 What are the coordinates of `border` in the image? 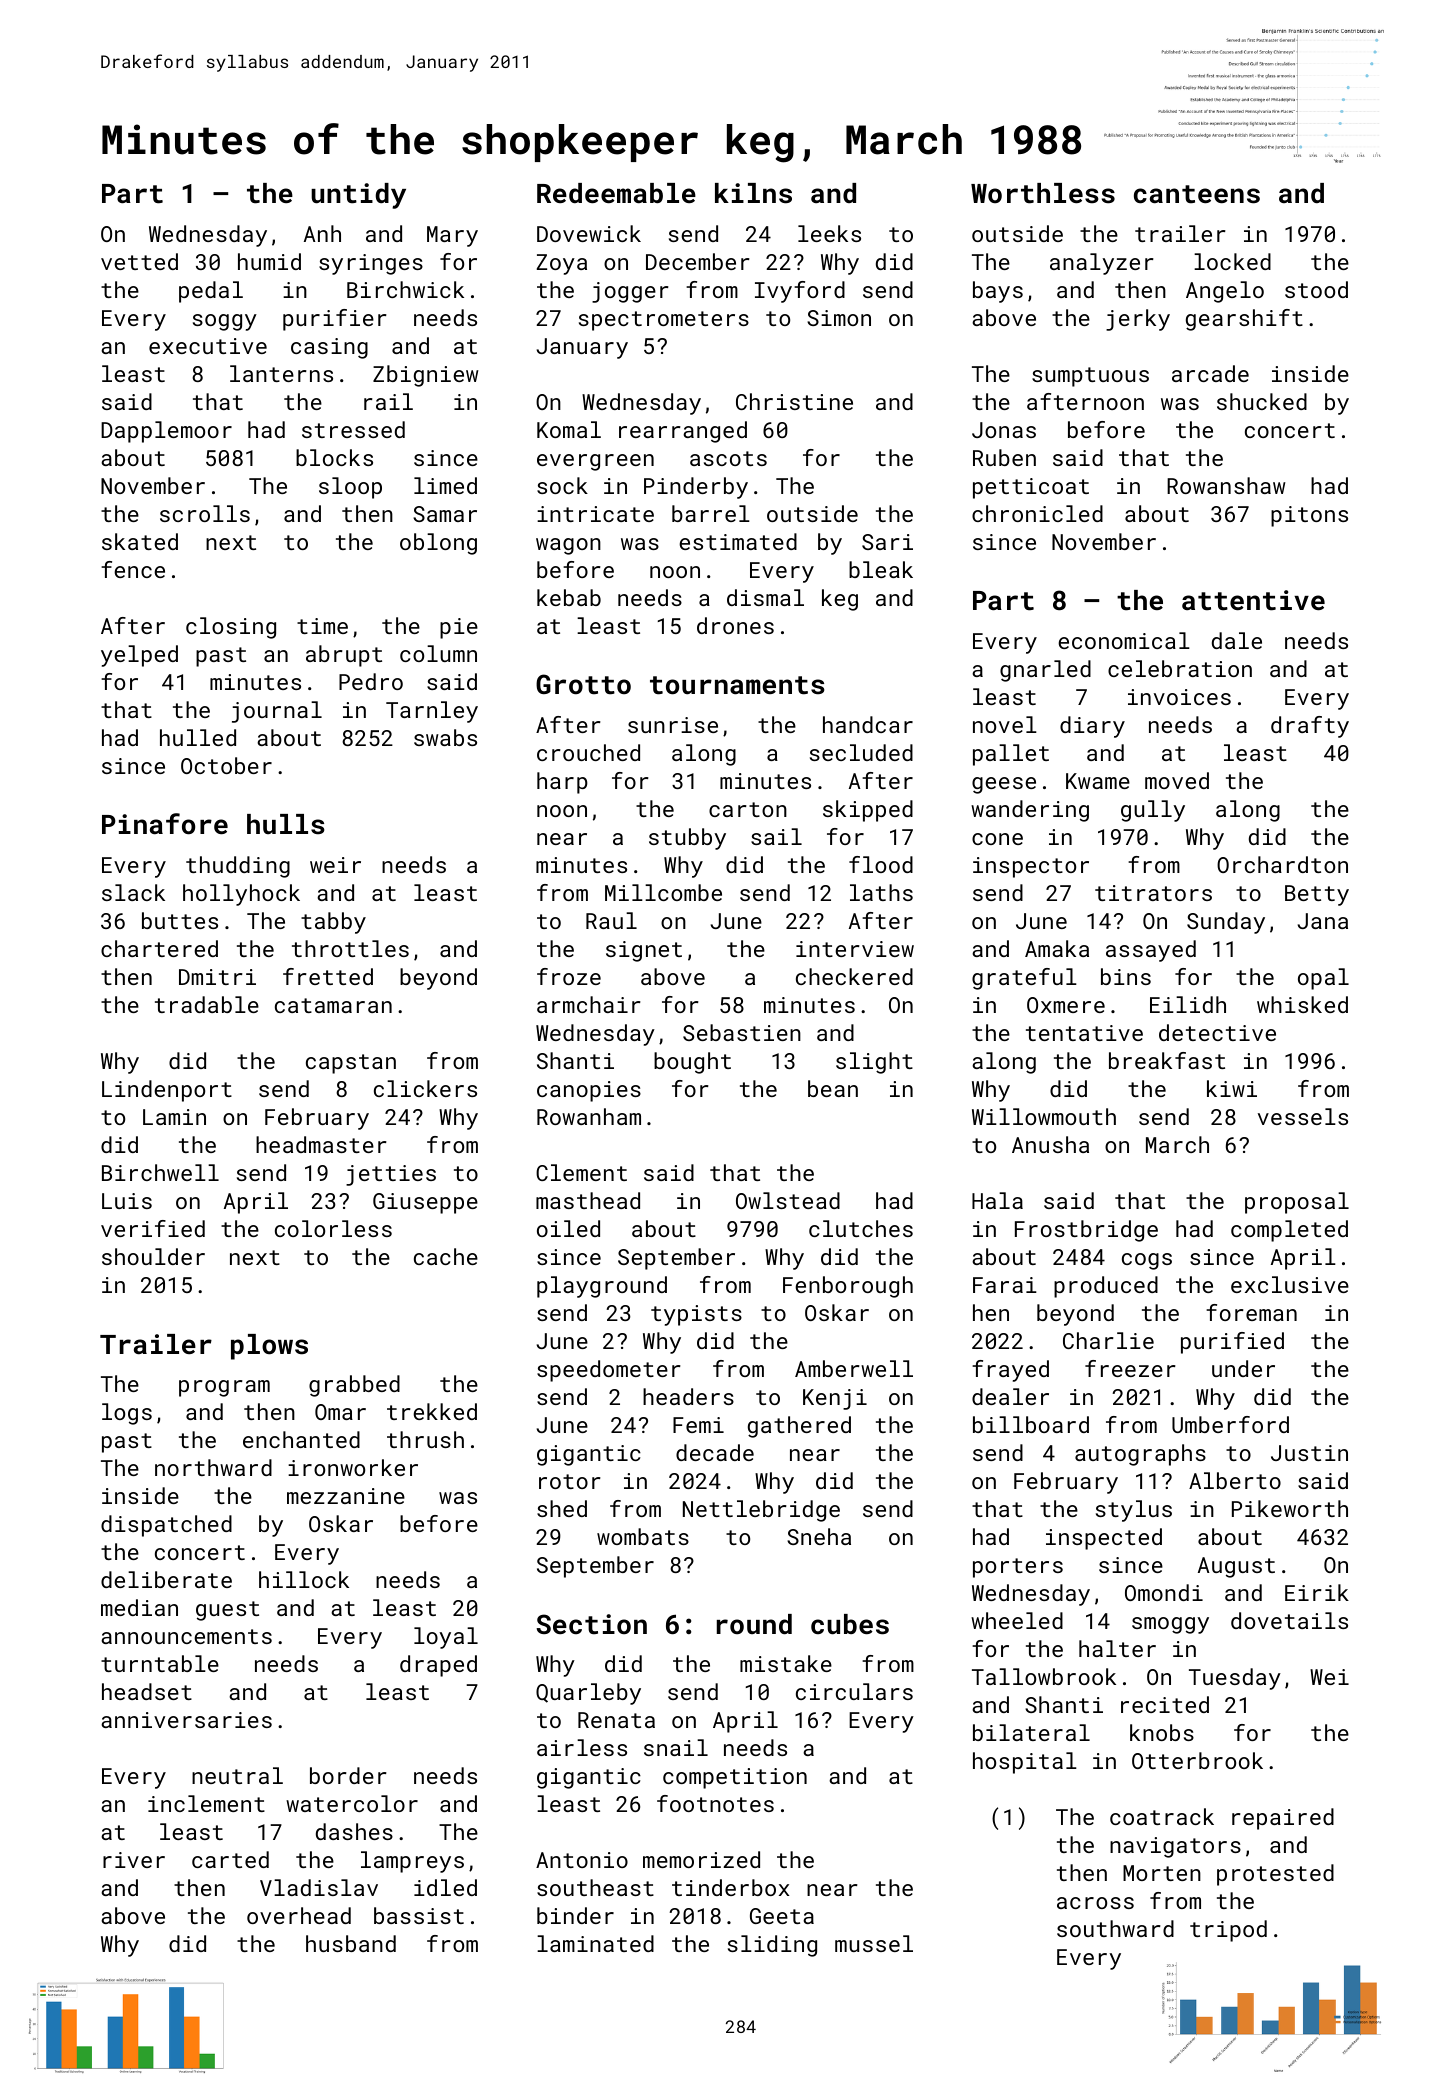 It's located at (348, 1775).
